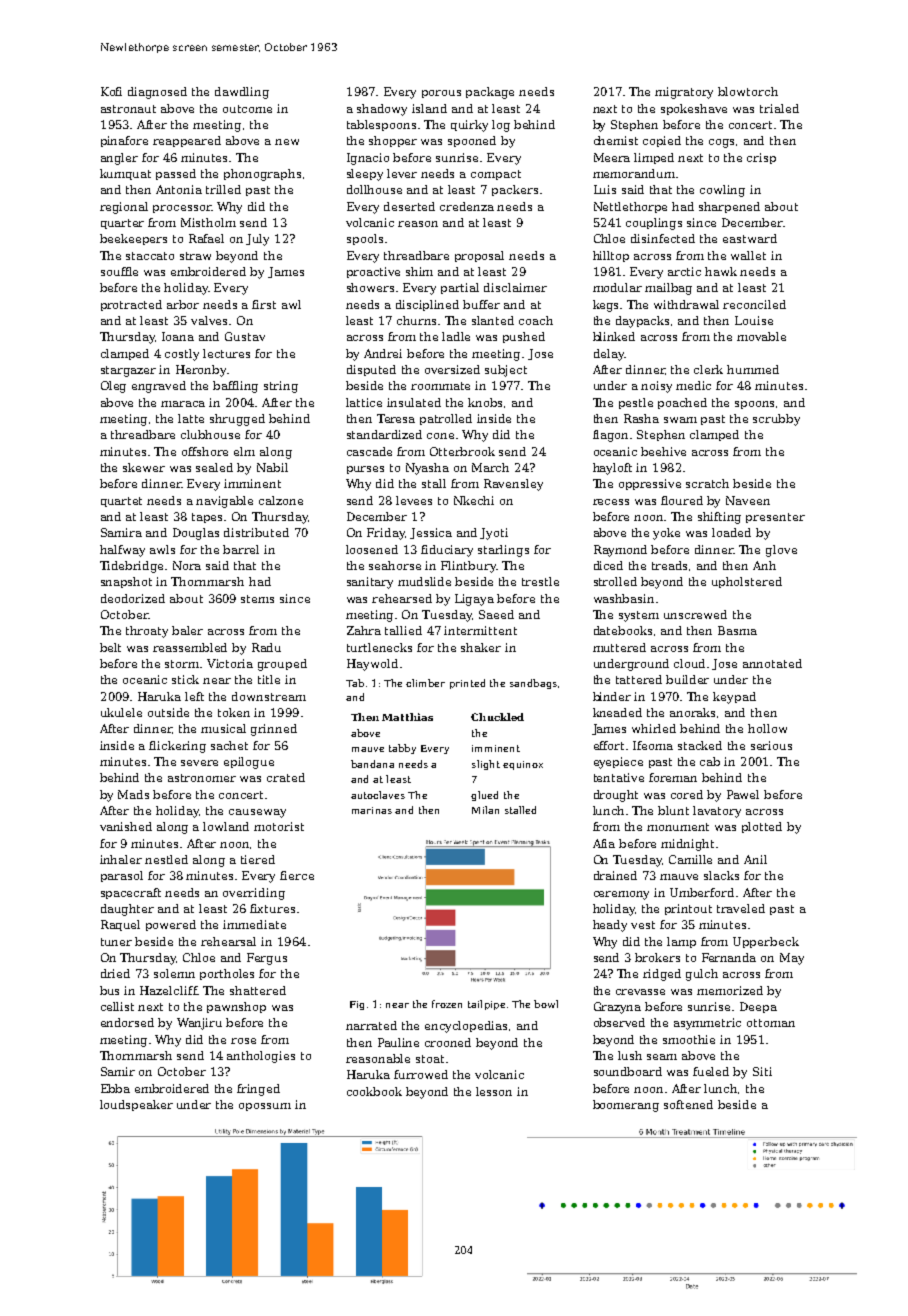 This page has height=1316, width=908. What do you see at coordinates (136, 1105) in the page?
I see `loudspeaker` at bounding box center [136, 1105].
